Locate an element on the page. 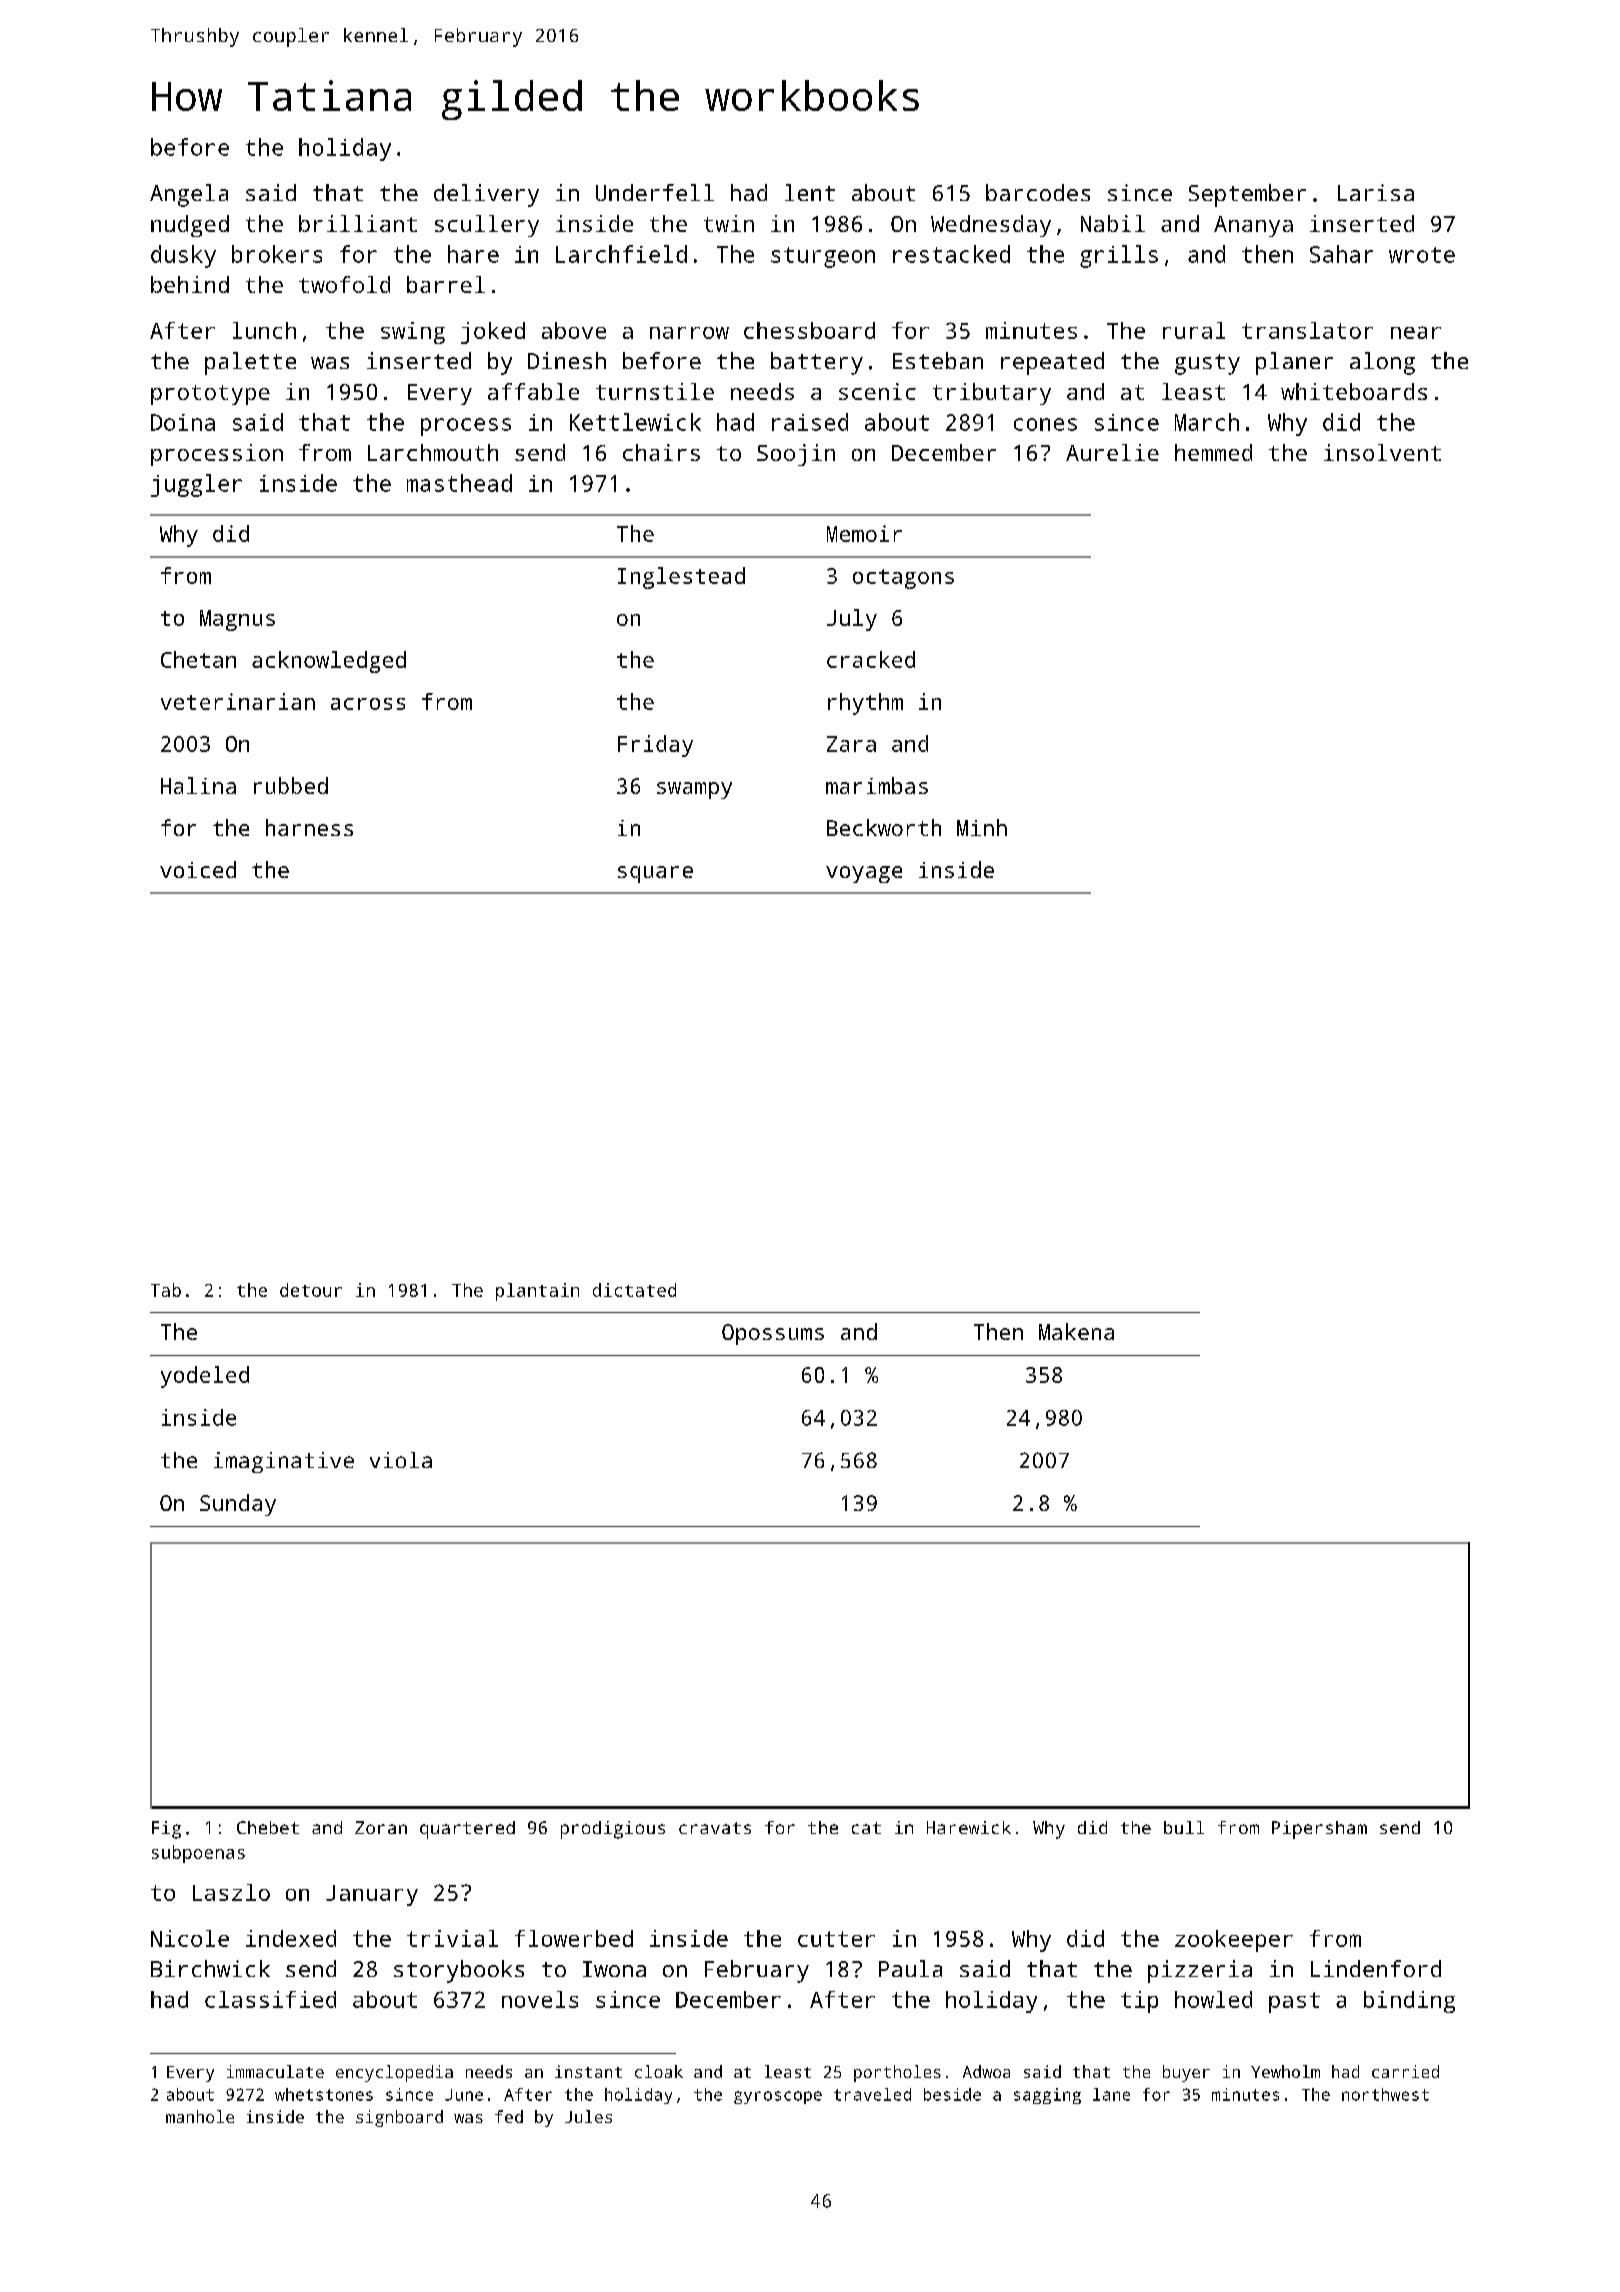 The width and height of the page is (1620, 2292). Birchwick is located at coordinates (210, 1968).
